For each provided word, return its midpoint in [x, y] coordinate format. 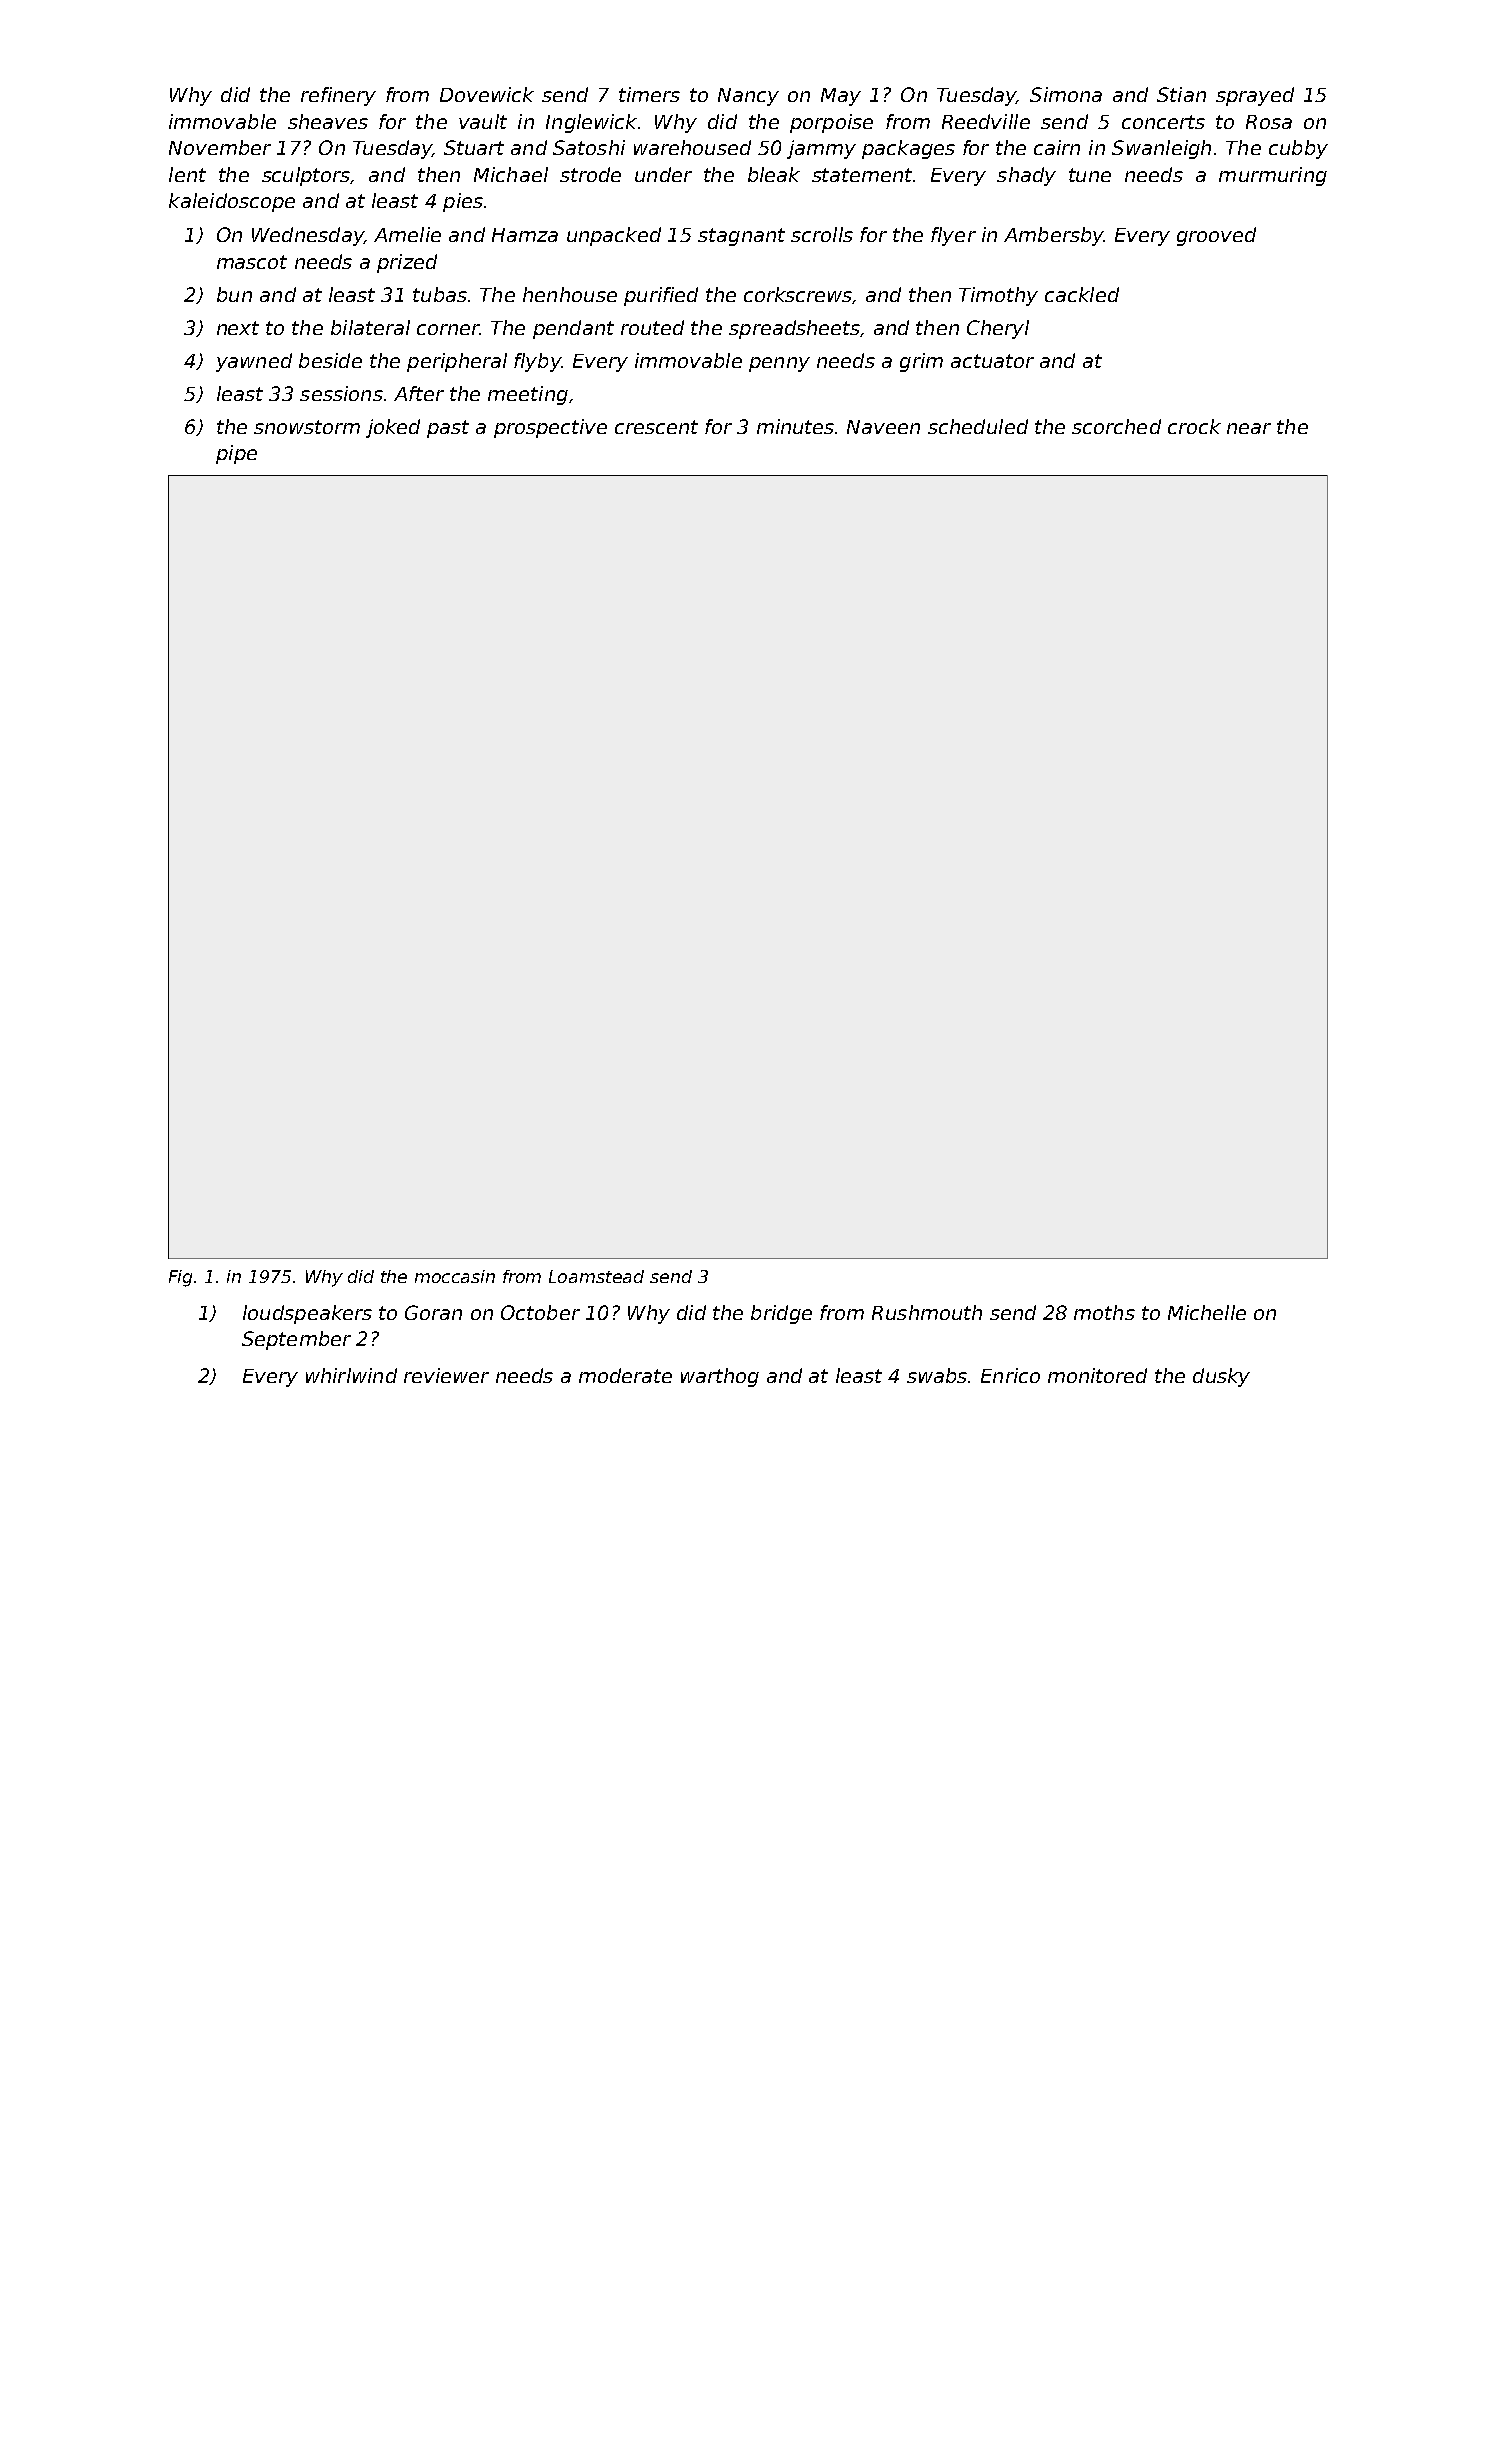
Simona [1066, 94]
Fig [180, 1278]
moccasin [455, 1276]
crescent [656, 427]
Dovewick [487, 94]
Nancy [748, 97]
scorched [1116, 426]
